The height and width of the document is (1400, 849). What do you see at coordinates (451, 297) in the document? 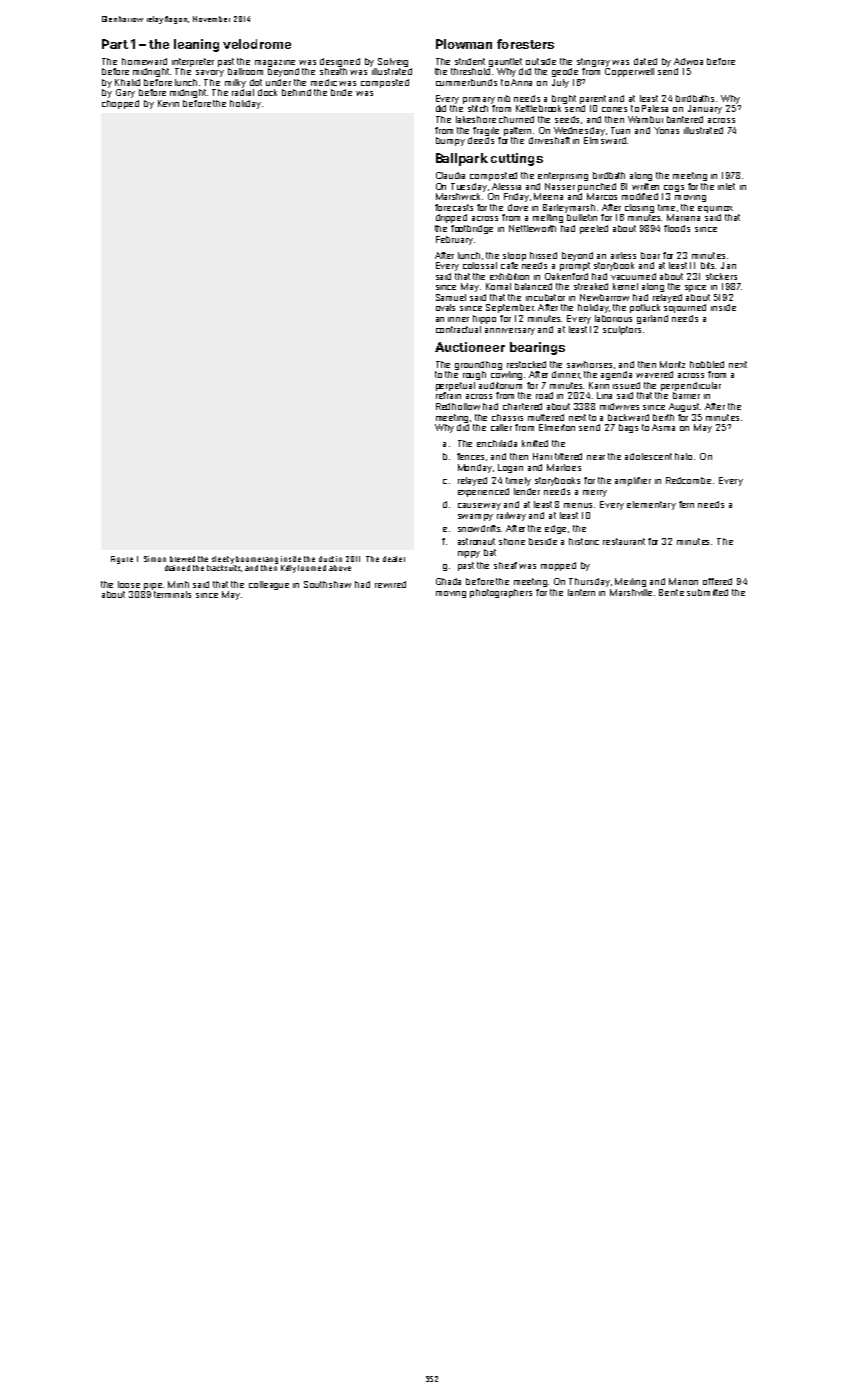
I see `Samuel` at bounding box center [451, 297].
